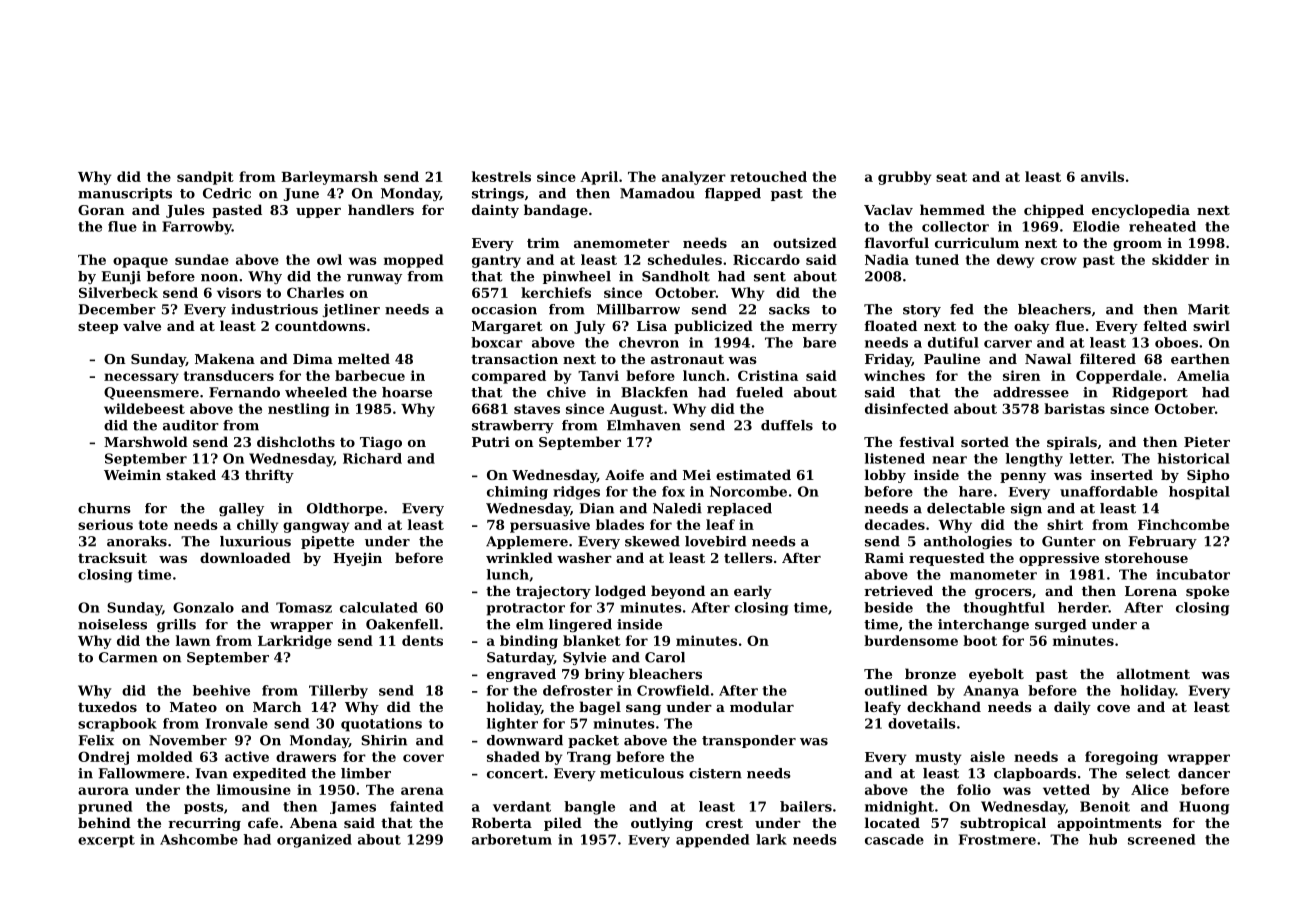  Describe the element at coordinates (357, 559) in the screenshot. I see `Hyejin` at that location.
